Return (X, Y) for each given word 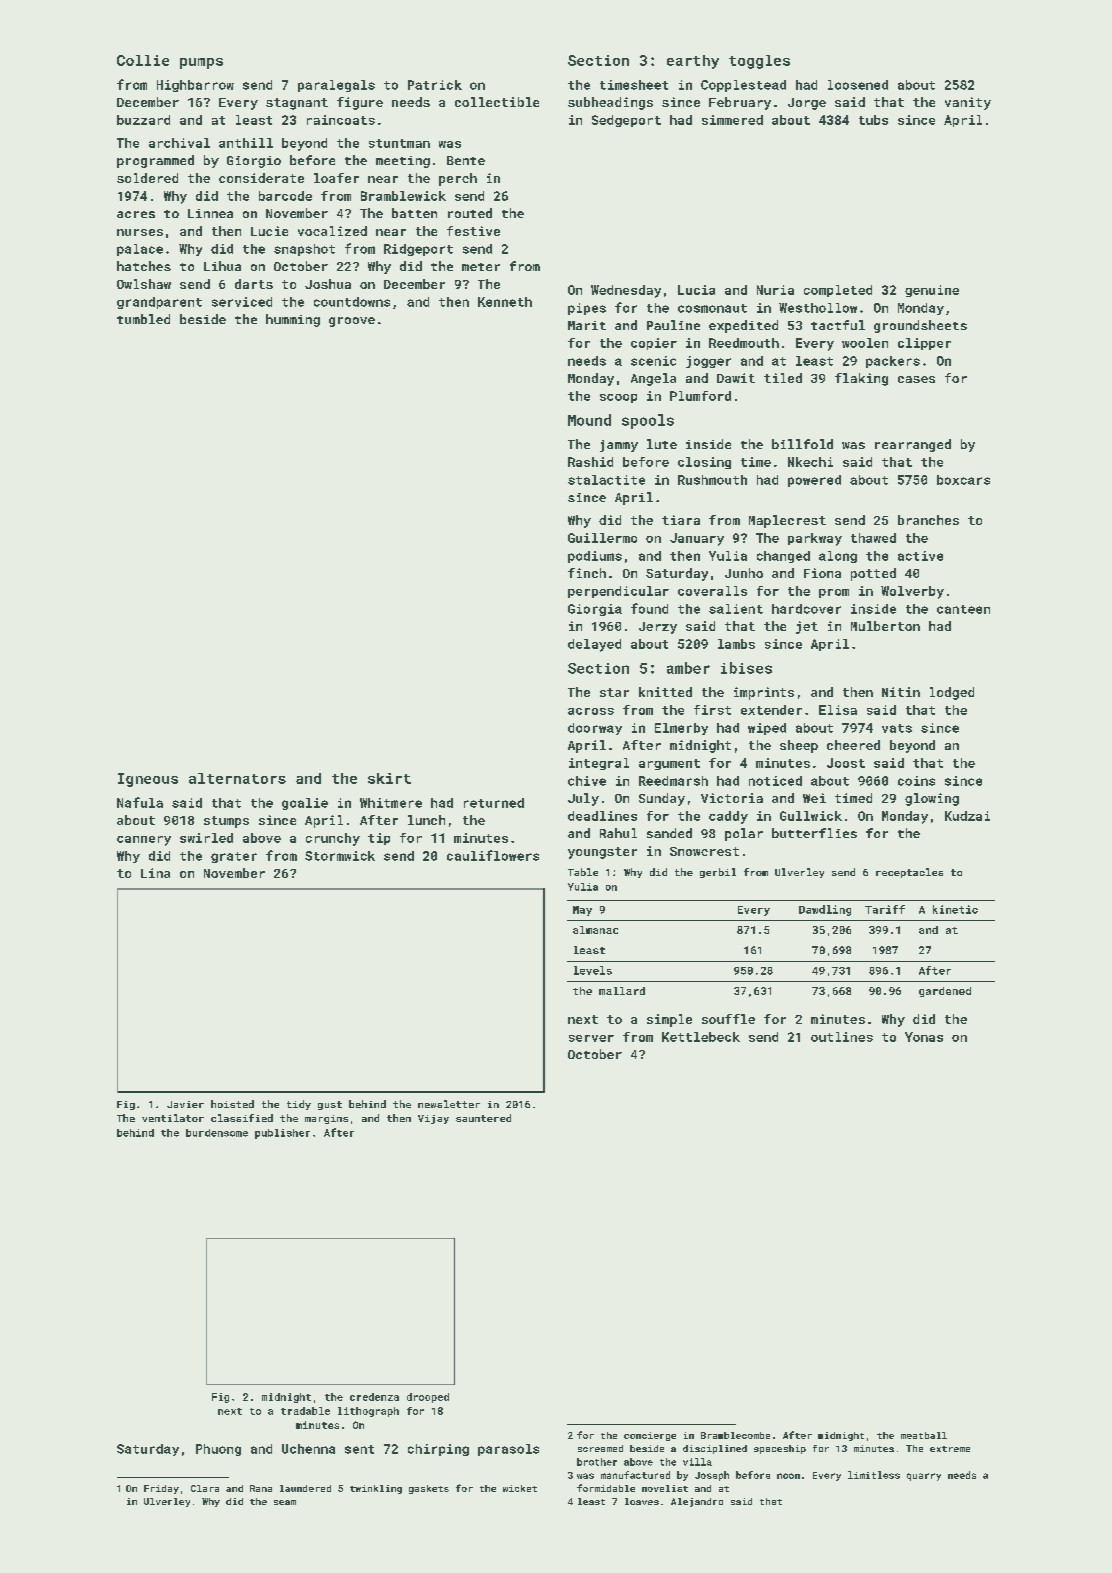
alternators (237, 778)
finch (587, 573)
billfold (802, 444)
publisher (282, 1134)
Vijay (433, 1119)
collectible (497, 102)
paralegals (336, 86)
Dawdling (825, 910)
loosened (858, 85)
